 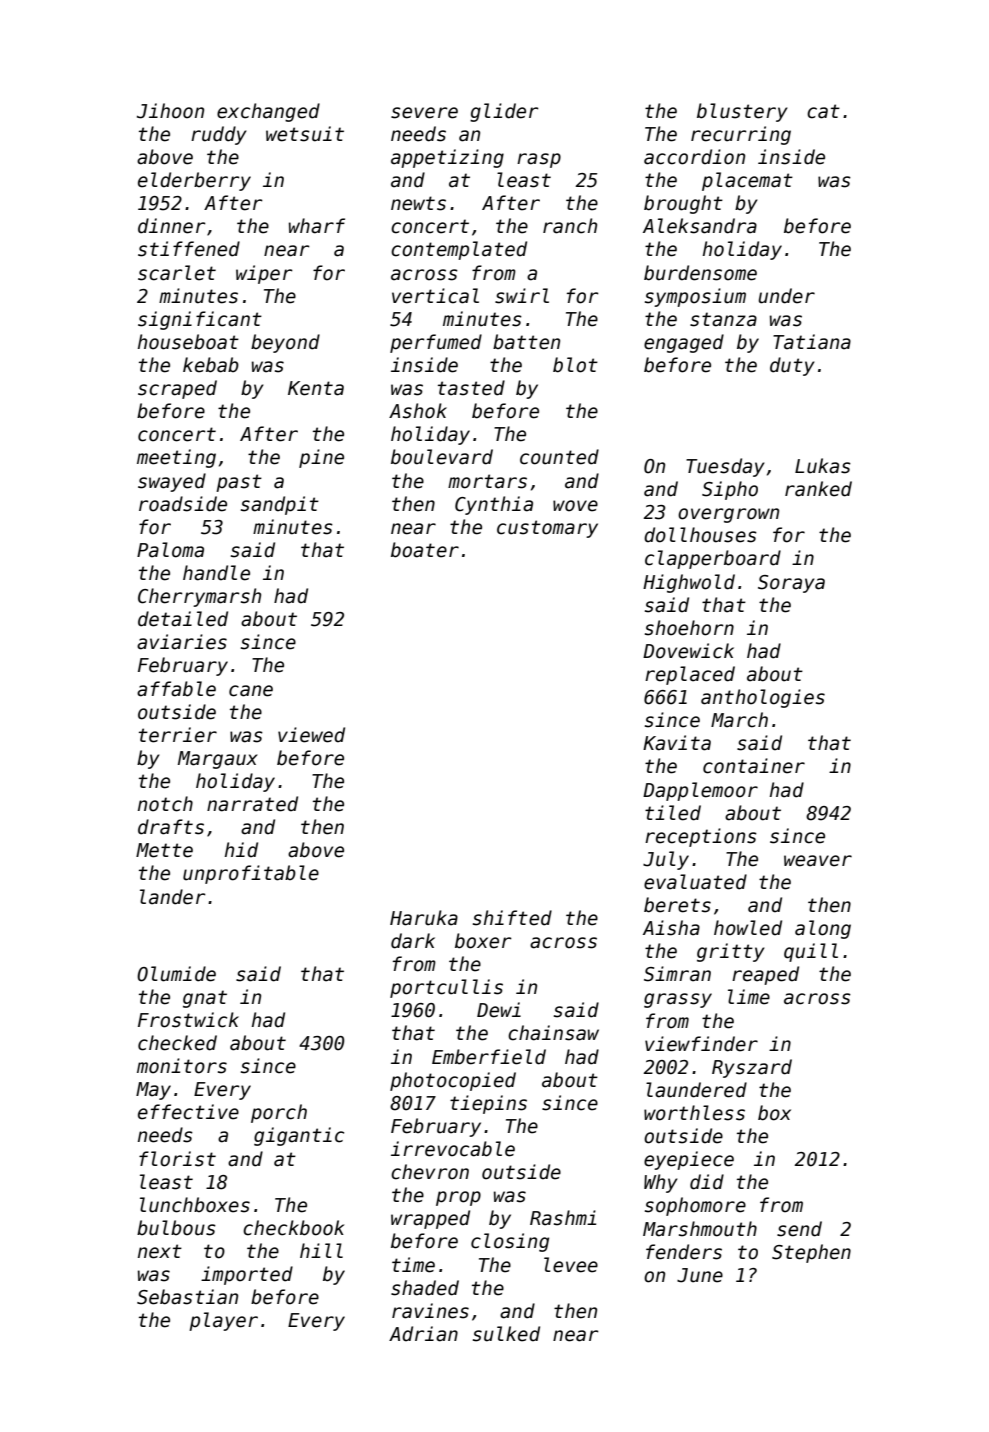 What do you see at coordinates (425, 550) in the image?
I see `boater` at bounding box center [425, 550].
